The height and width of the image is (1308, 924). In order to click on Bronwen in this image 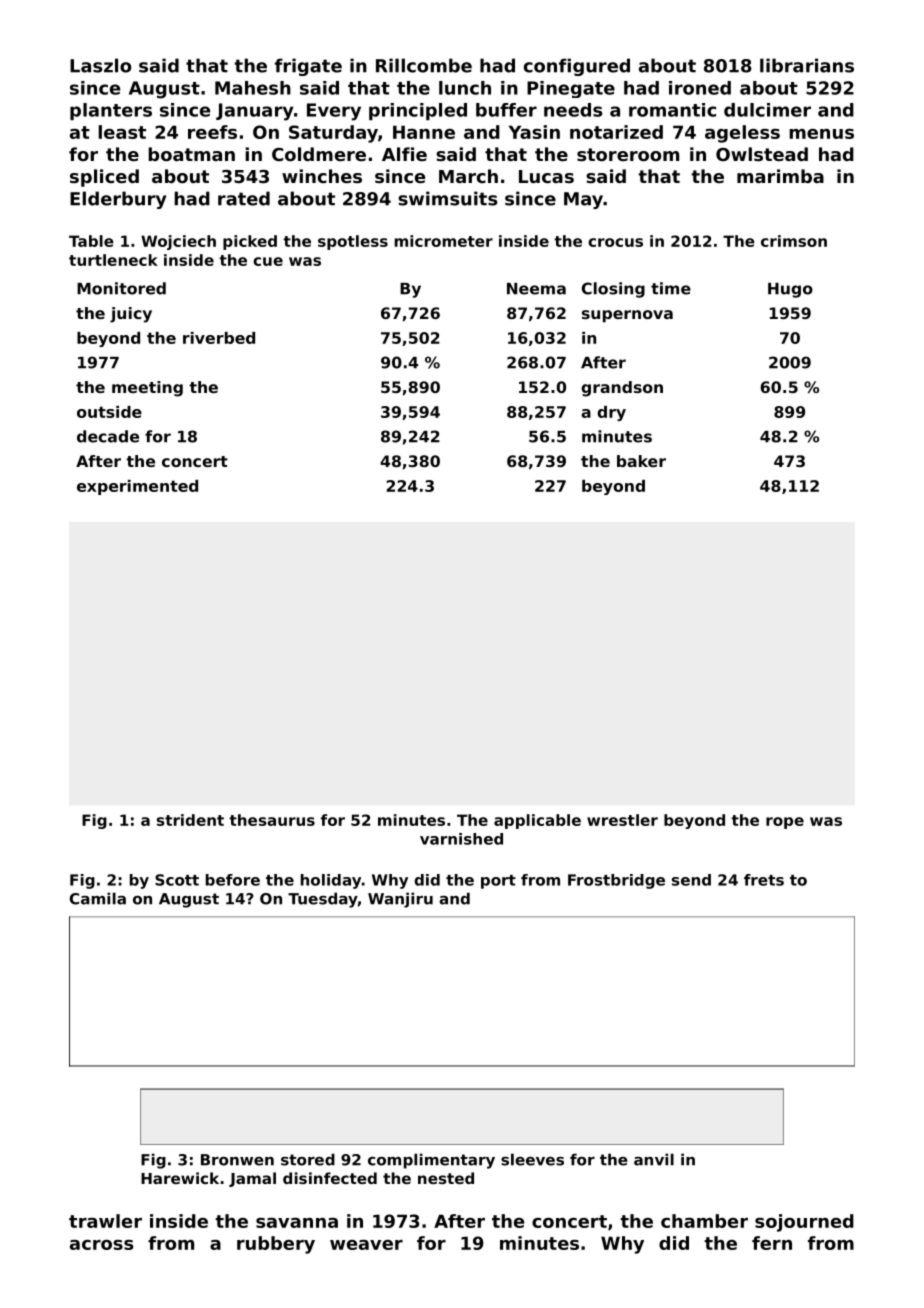, I will do `click(237, 1160)`.
